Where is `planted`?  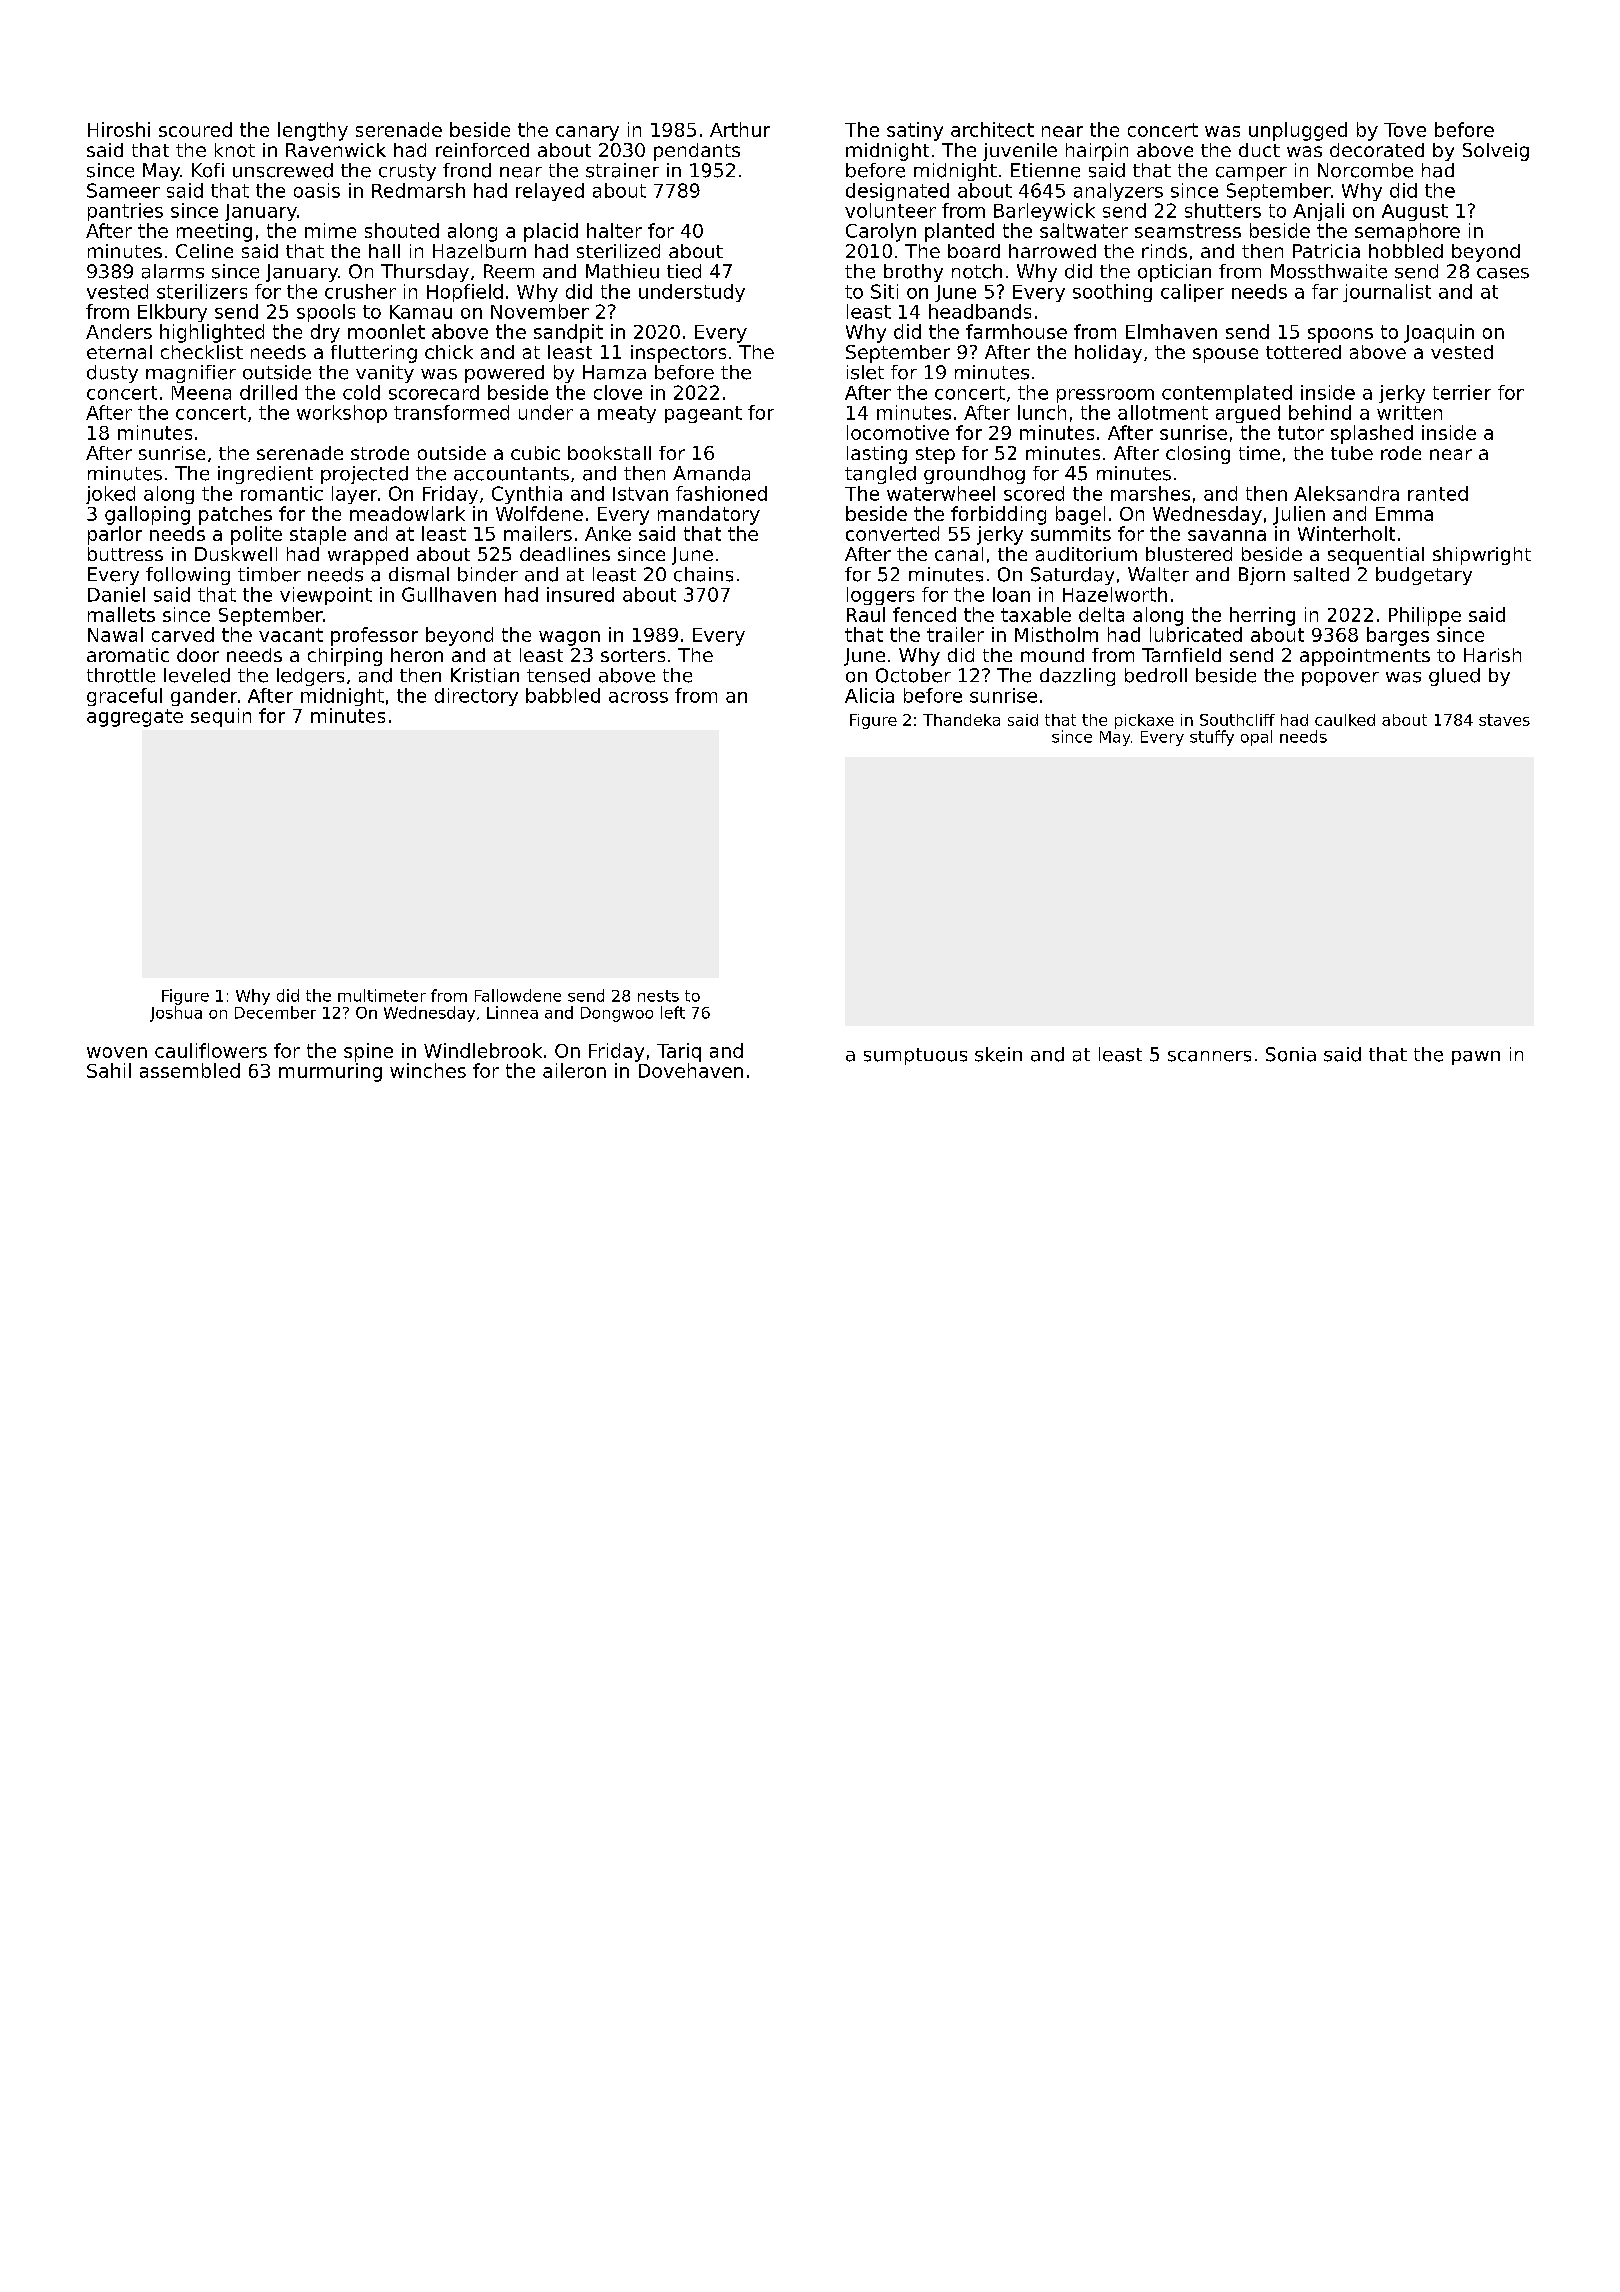 planted is located at coordinates (959, 232).
